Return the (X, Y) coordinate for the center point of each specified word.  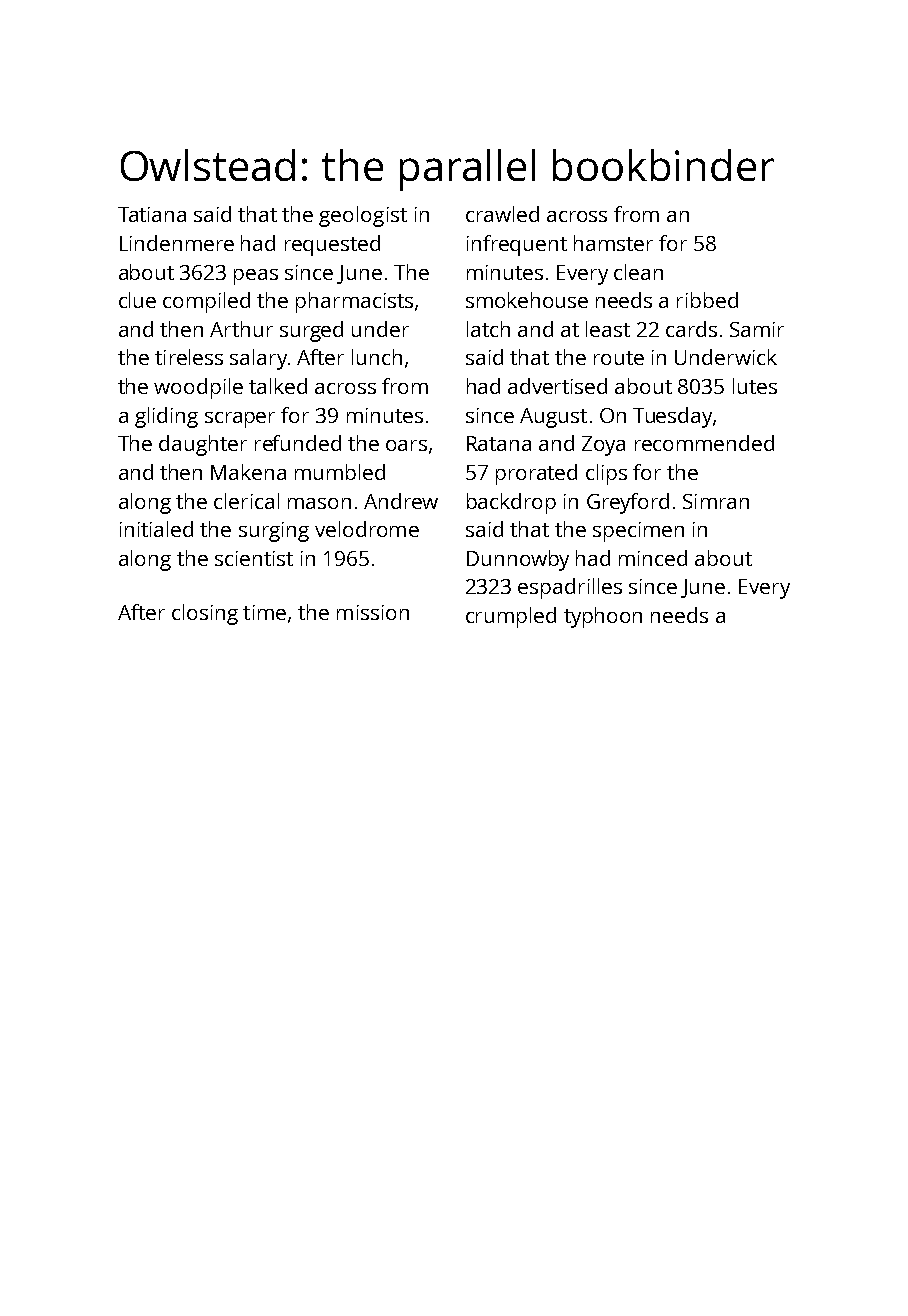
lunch (377, 357)
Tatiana (152, 214)
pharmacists (354, 302)
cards (691, 329)
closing (205, 614)
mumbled (340, 472)
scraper (240, 420)
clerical (246, 501)
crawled (502, 214)
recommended (704, 443)
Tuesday (672, 417)
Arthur (241, 329)
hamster (613, 243)
